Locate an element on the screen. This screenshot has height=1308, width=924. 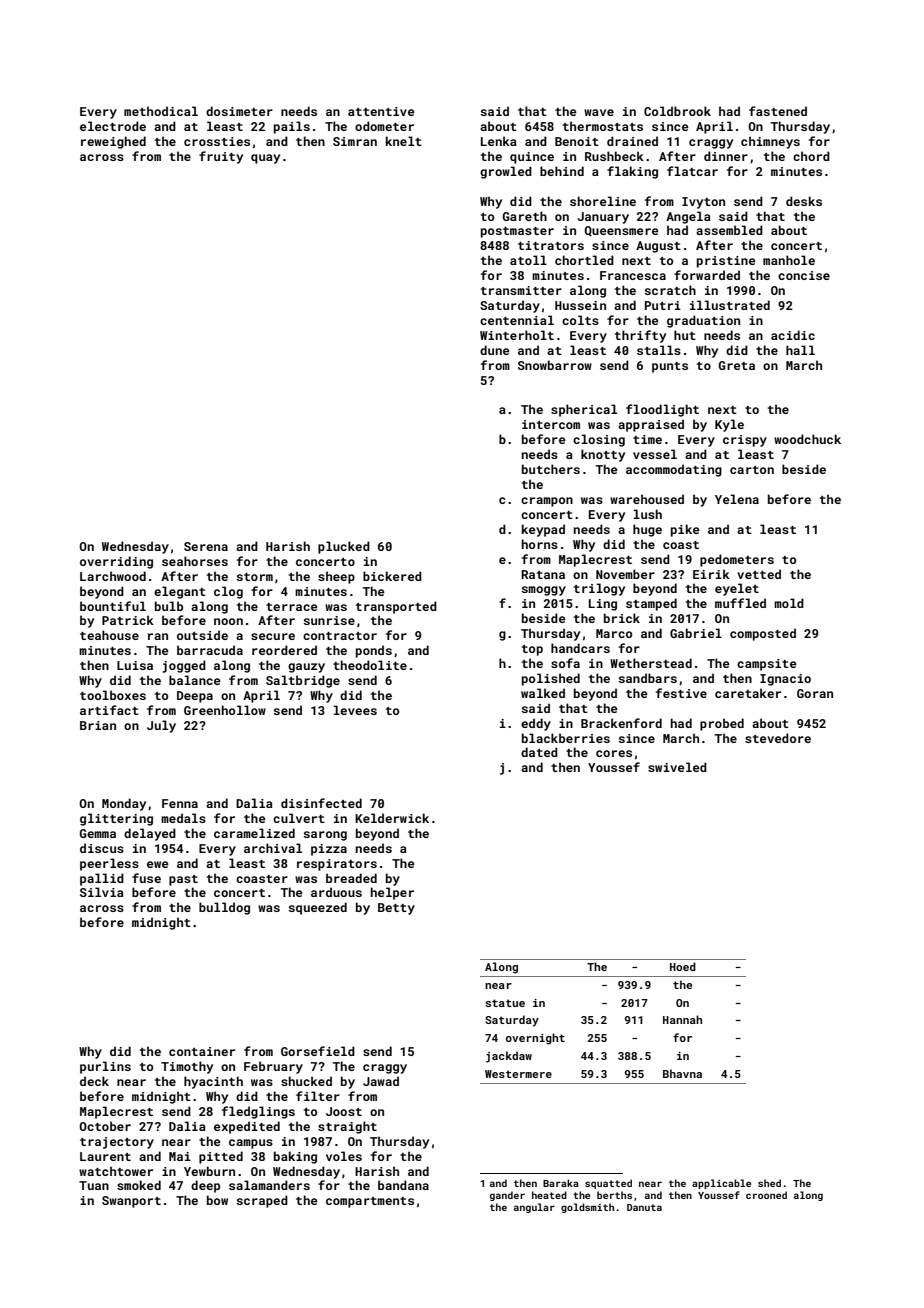
desks is located at coordinates (804, 201).
